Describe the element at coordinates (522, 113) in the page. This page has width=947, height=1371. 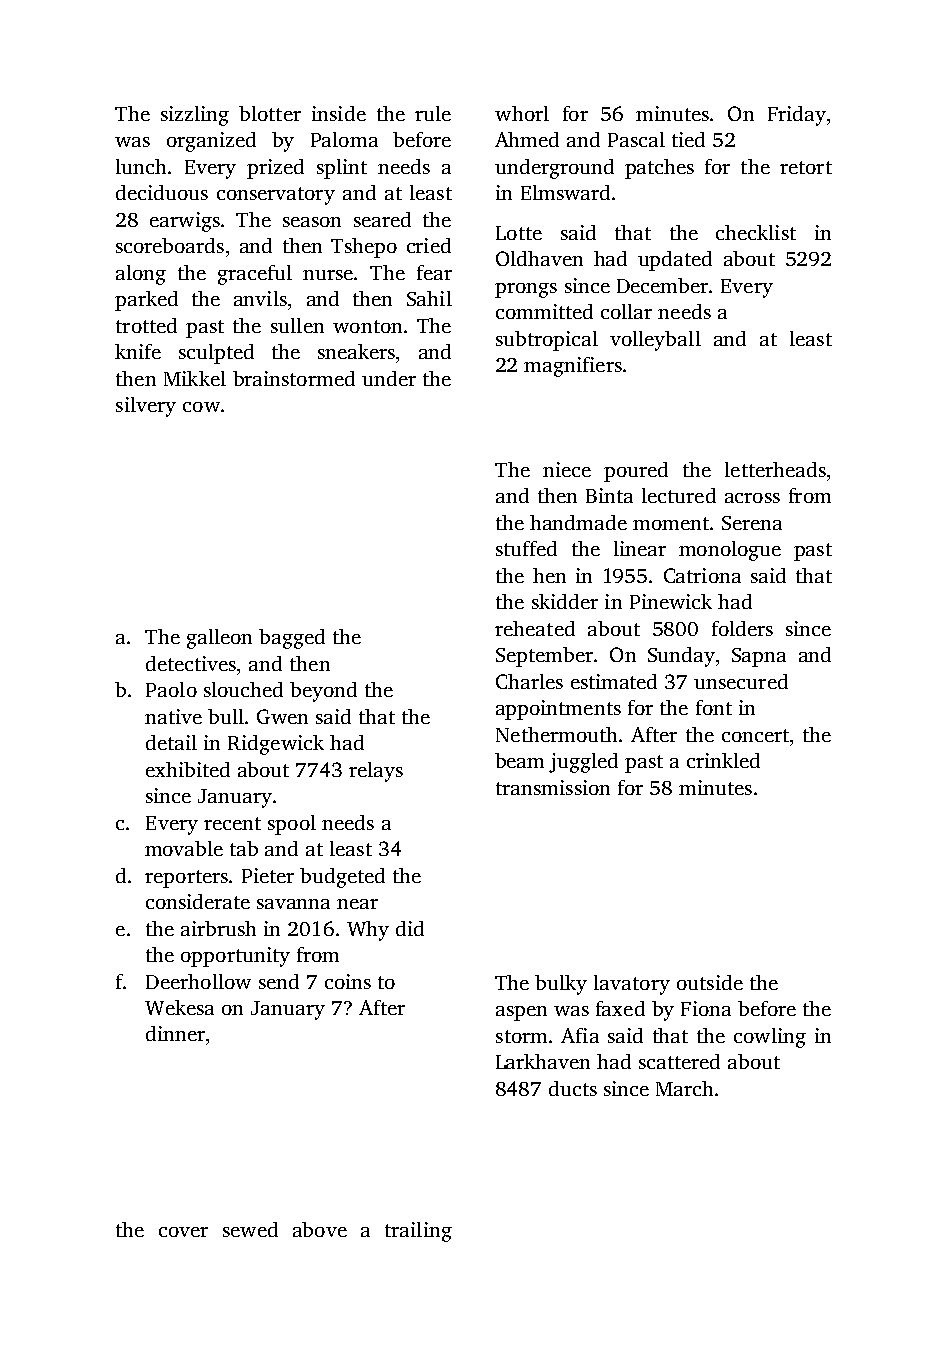
I see `whorl` at that location.
